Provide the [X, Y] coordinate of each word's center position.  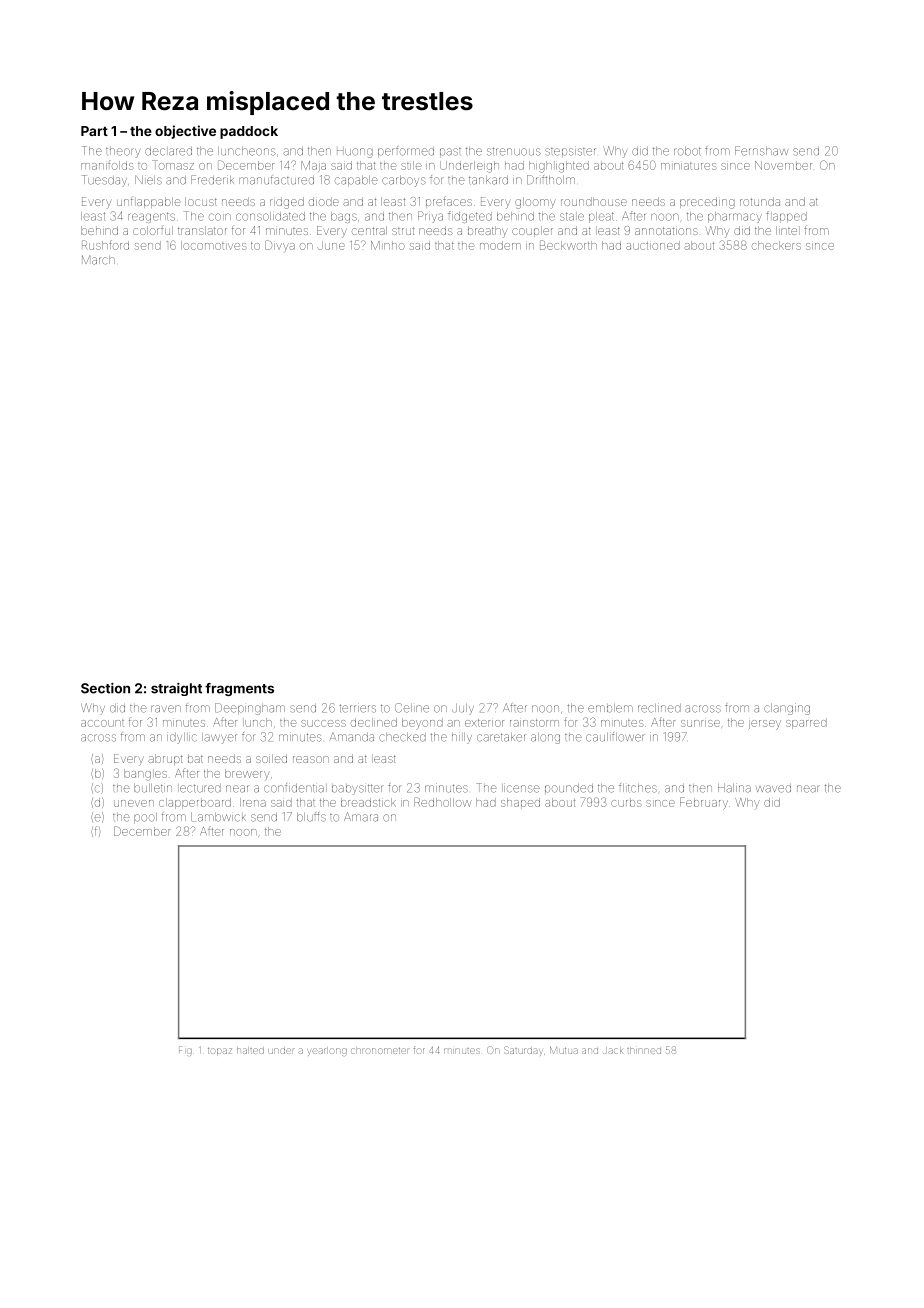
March [98, 260]
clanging [787, 709]
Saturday [523, 1051]
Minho [388, 245]
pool [145, 818]
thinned [644, 1051]
